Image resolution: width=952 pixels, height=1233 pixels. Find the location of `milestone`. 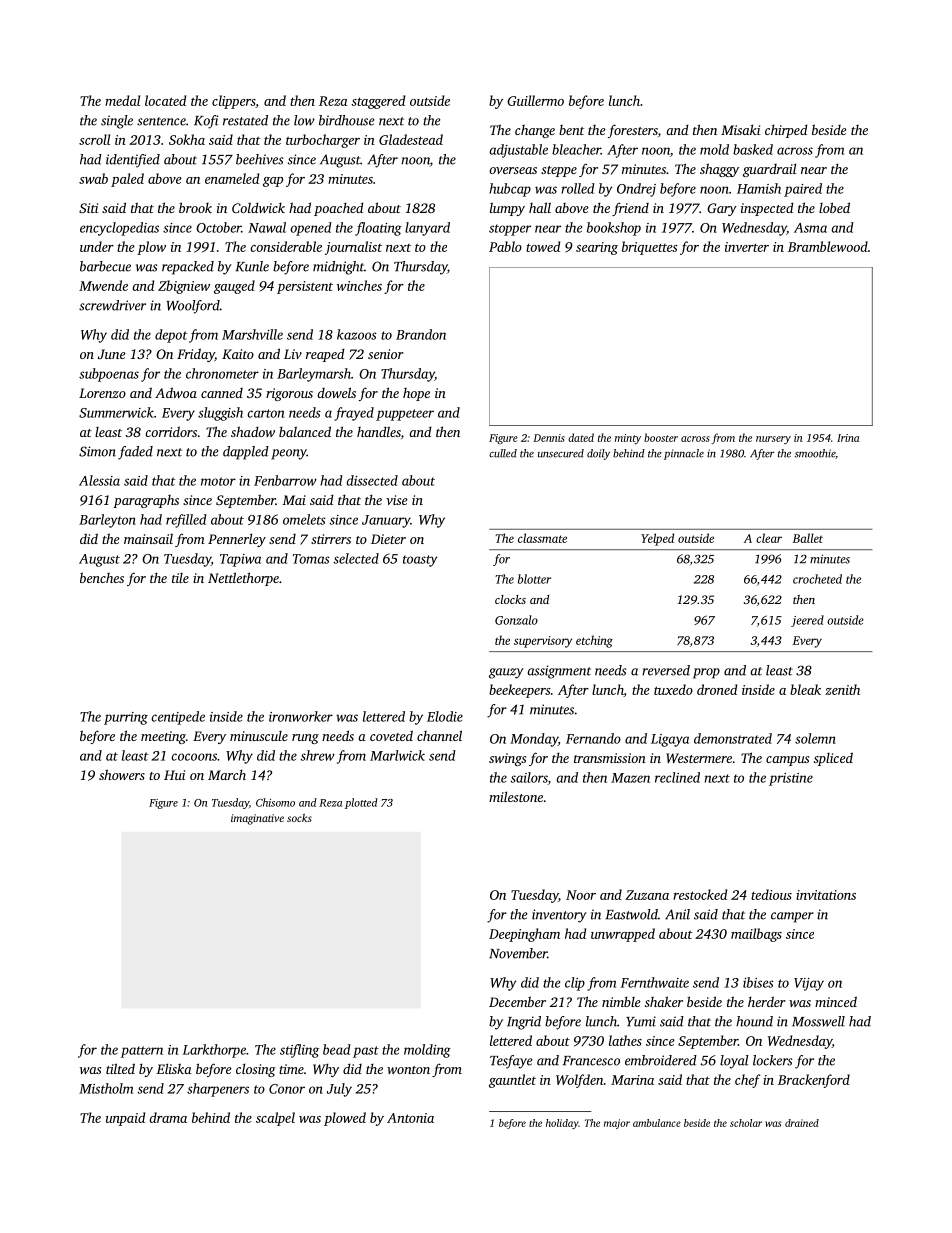

milestone is located at coordinates (516, 796).
